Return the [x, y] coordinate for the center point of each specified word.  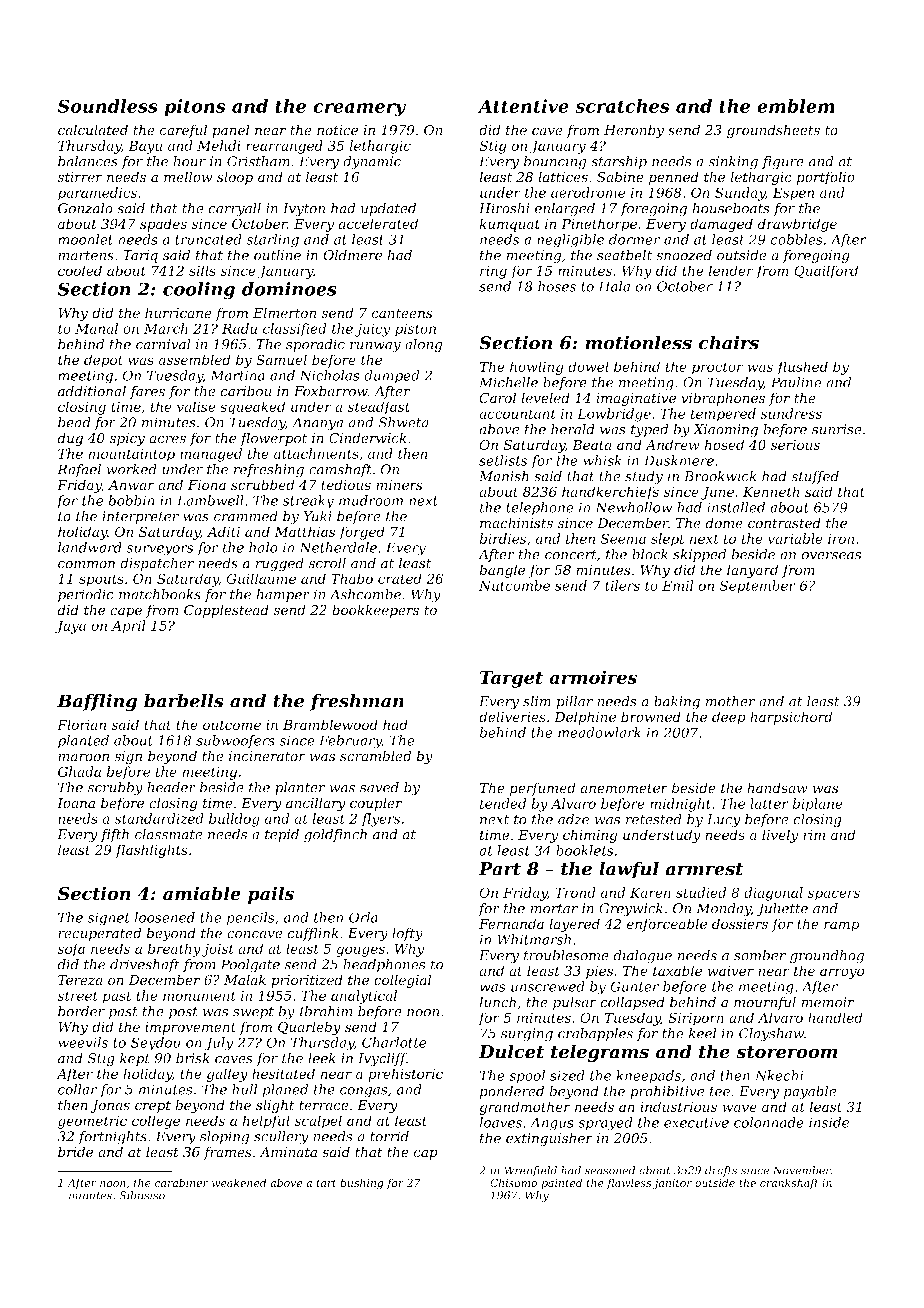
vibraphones [723, 399]
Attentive [523, 106]
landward [90, 547]
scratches [622, 106]
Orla [363, 917]
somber [760, 955]
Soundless [108, 106]
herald [573, 429]
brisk [193, 1058]
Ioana [76, 803]
